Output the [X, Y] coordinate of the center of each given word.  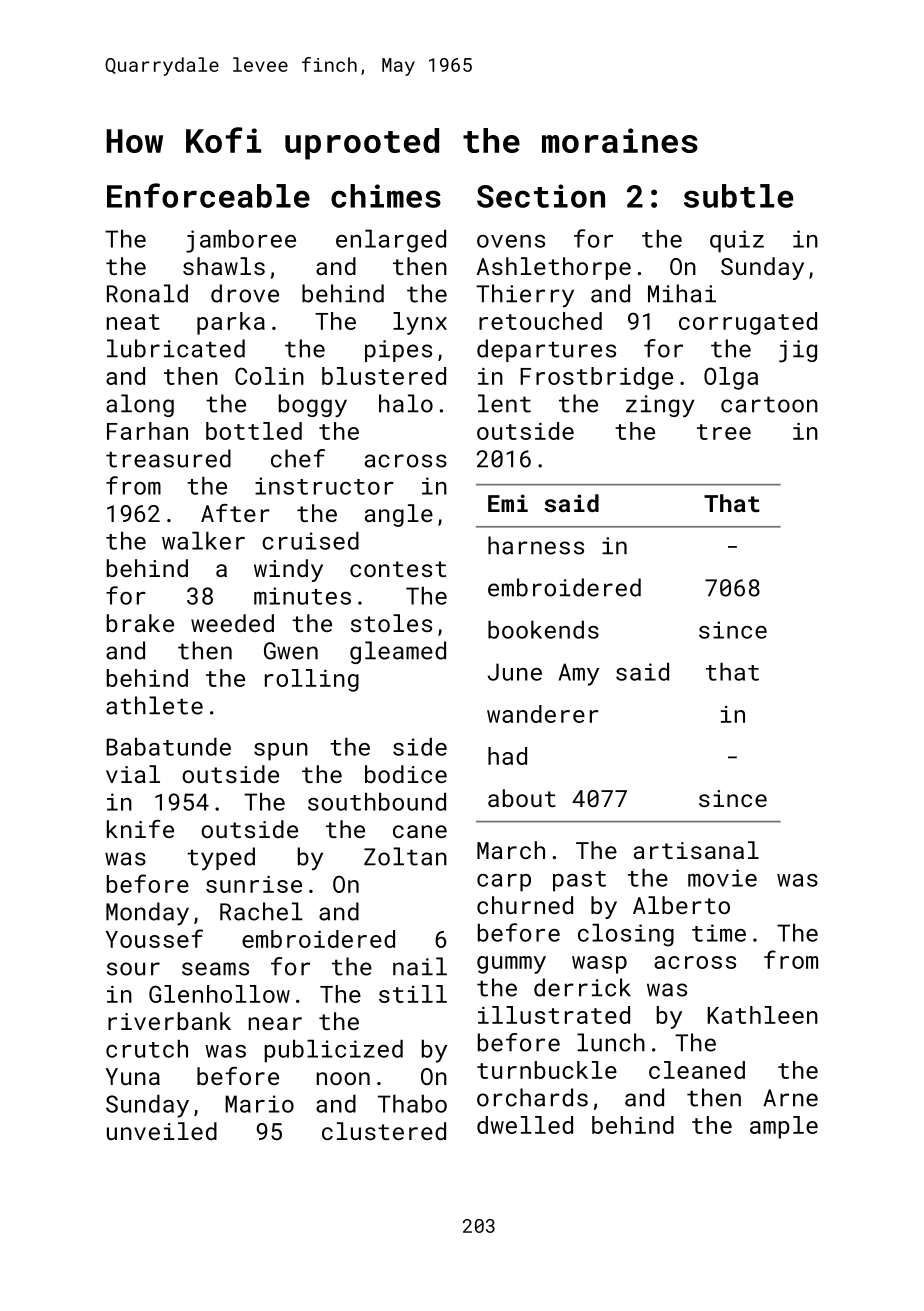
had [507, 756]
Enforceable [208, 195]
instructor [324, 486]
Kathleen [762, 1015]
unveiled [162, 1131]
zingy [660, 406]
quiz [737, 241]
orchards [532, 1097]
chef [298, 458]
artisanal [696, 850]
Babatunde [168, 747]
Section [541, 196]
